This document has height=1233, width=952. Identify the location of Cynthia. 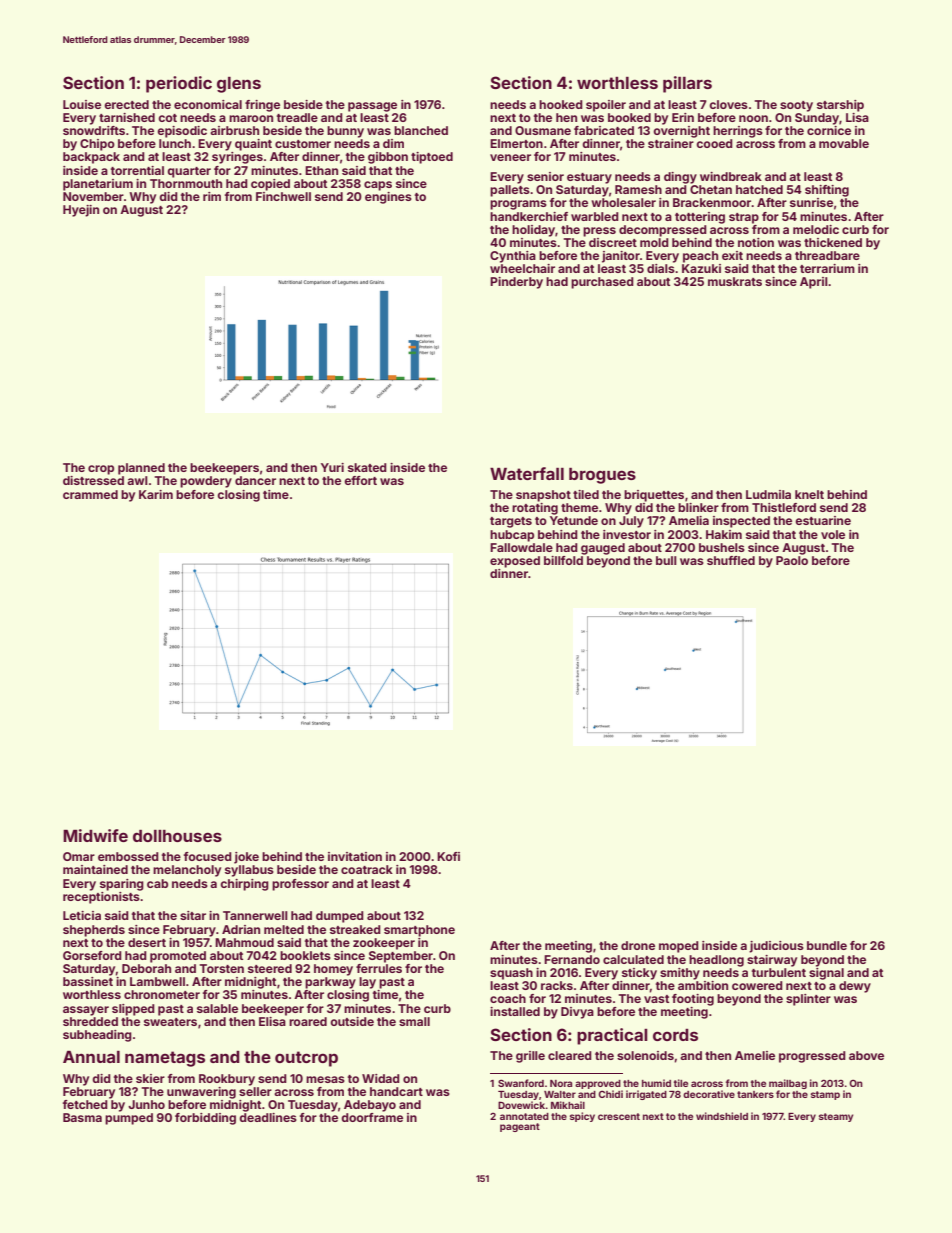
(513, 257).
